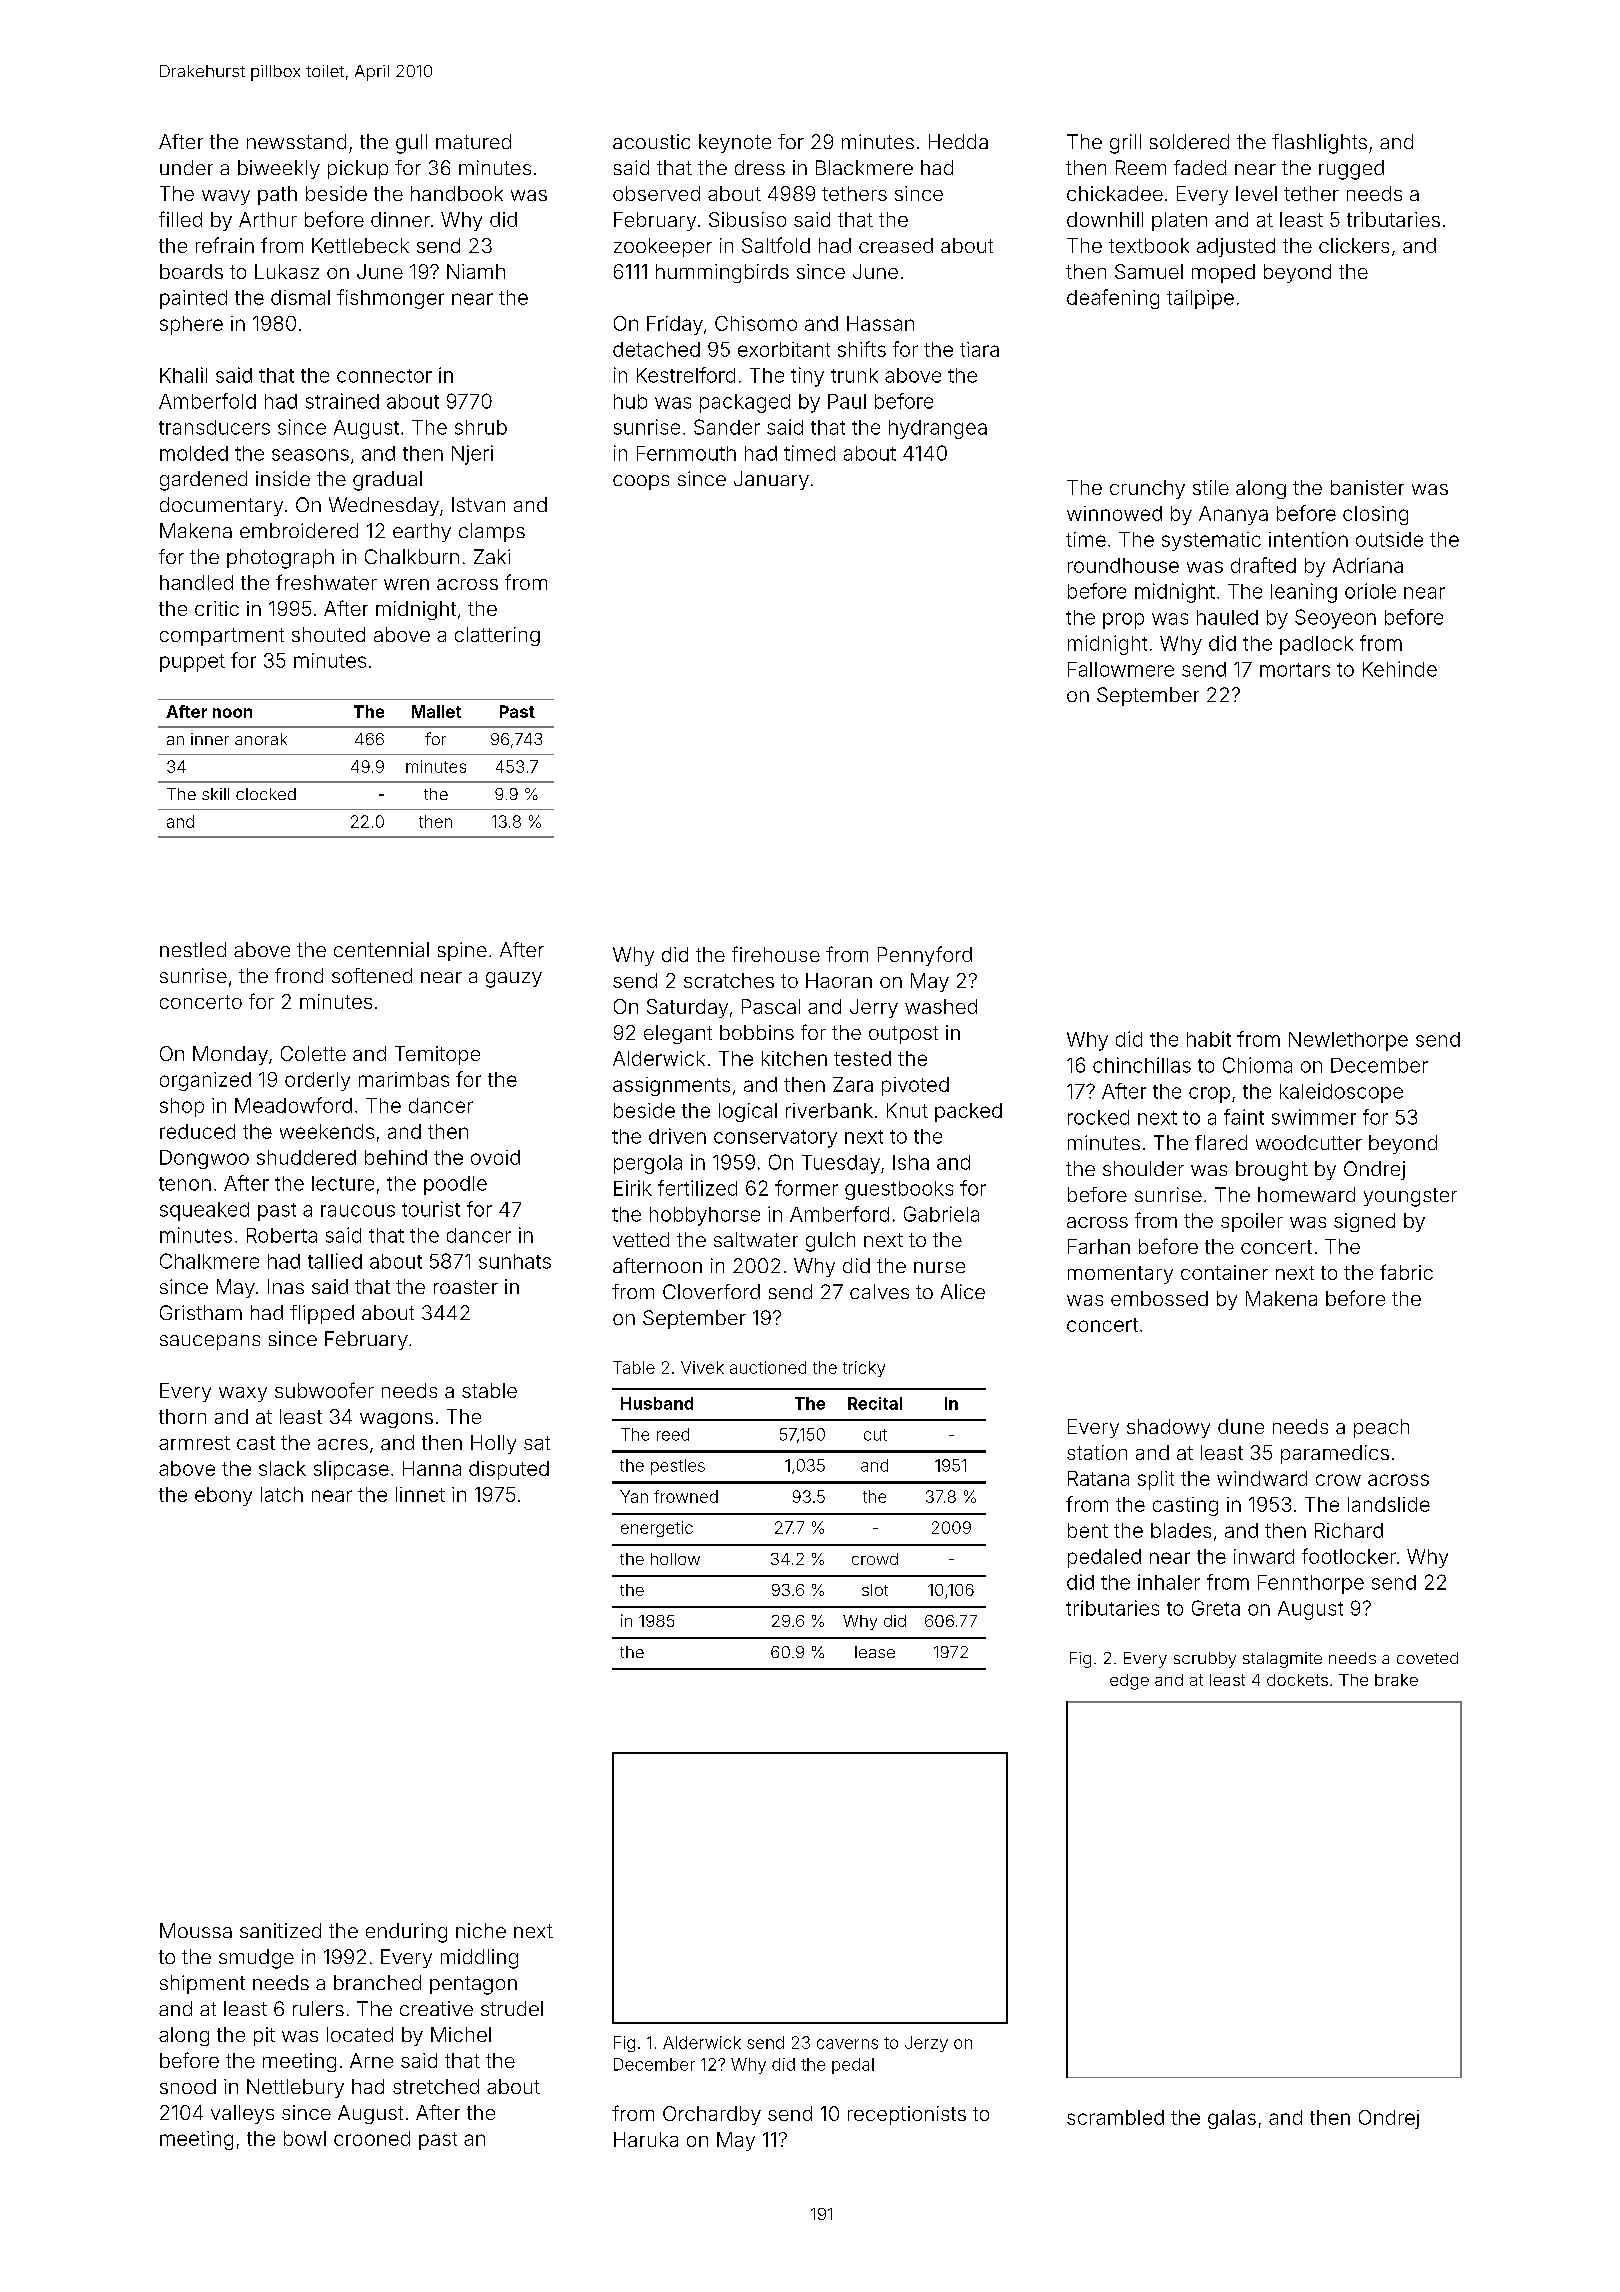 This screenshot has width=1620, height=2292. What do you see at coordinates (396, 1420) in the screenshot?
I see `wagons` at bounding box center [396, 1420].
